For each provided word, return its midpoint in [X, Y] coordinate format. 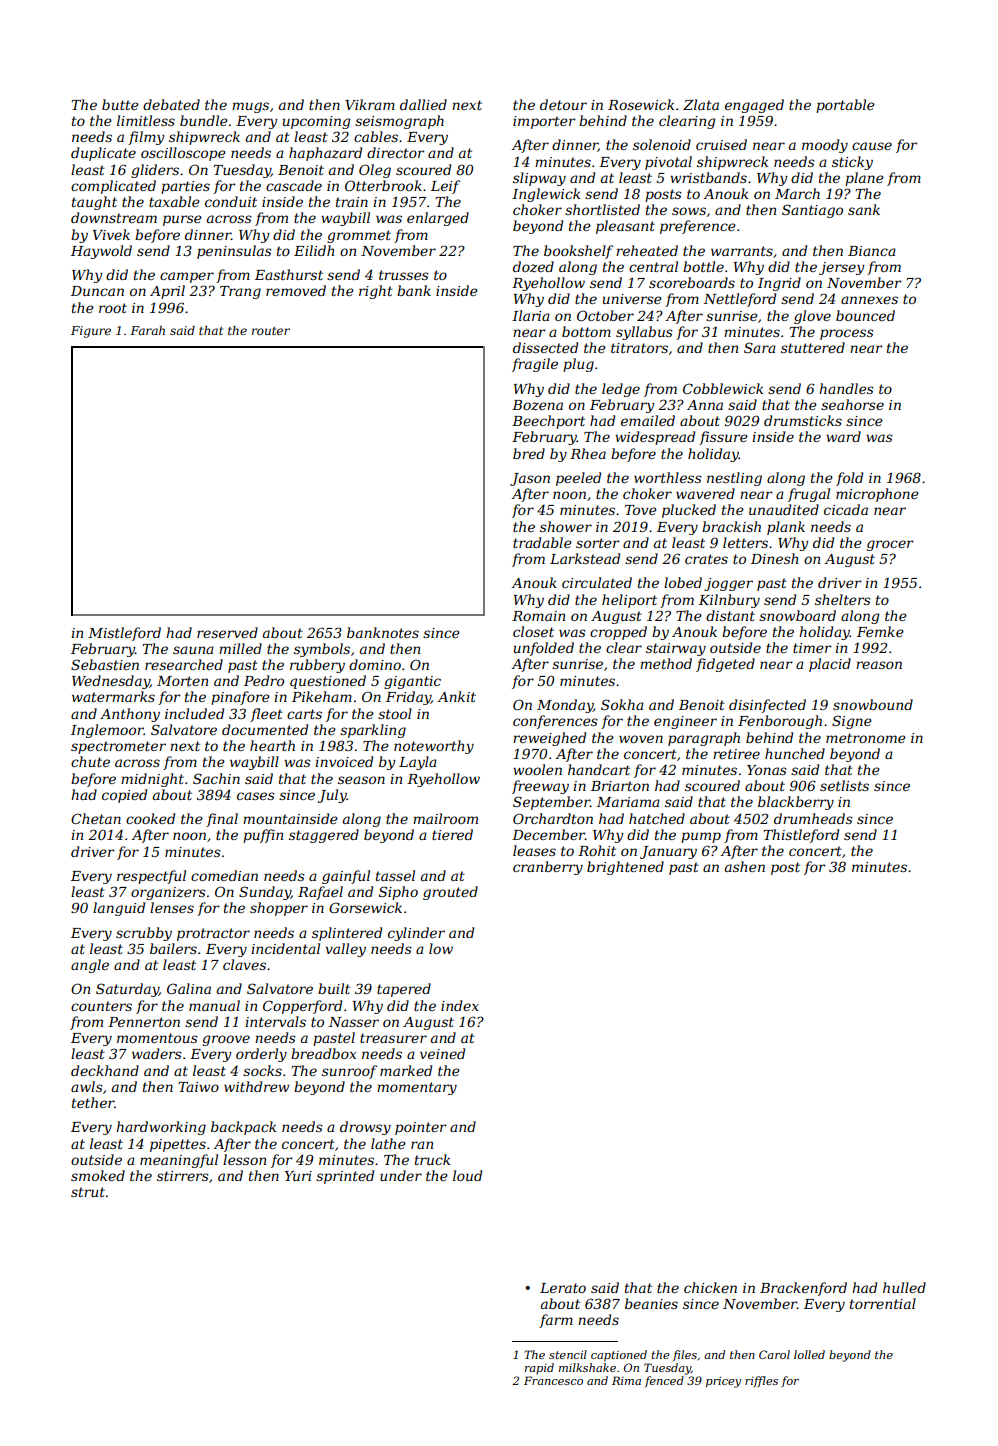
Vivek [111, 234]
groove [226, 1040]
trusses [404, 275]
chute [90, 761]
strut [88, 1192]
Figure [91, 332]
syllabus [644, 333]
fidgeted [725, 665]
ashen [745, 866]
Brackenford [803, 1289]
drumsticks [803, 420]
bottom [586, 331]
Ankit [456, 696]
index [460, 1005]
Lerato [563, 1288]
